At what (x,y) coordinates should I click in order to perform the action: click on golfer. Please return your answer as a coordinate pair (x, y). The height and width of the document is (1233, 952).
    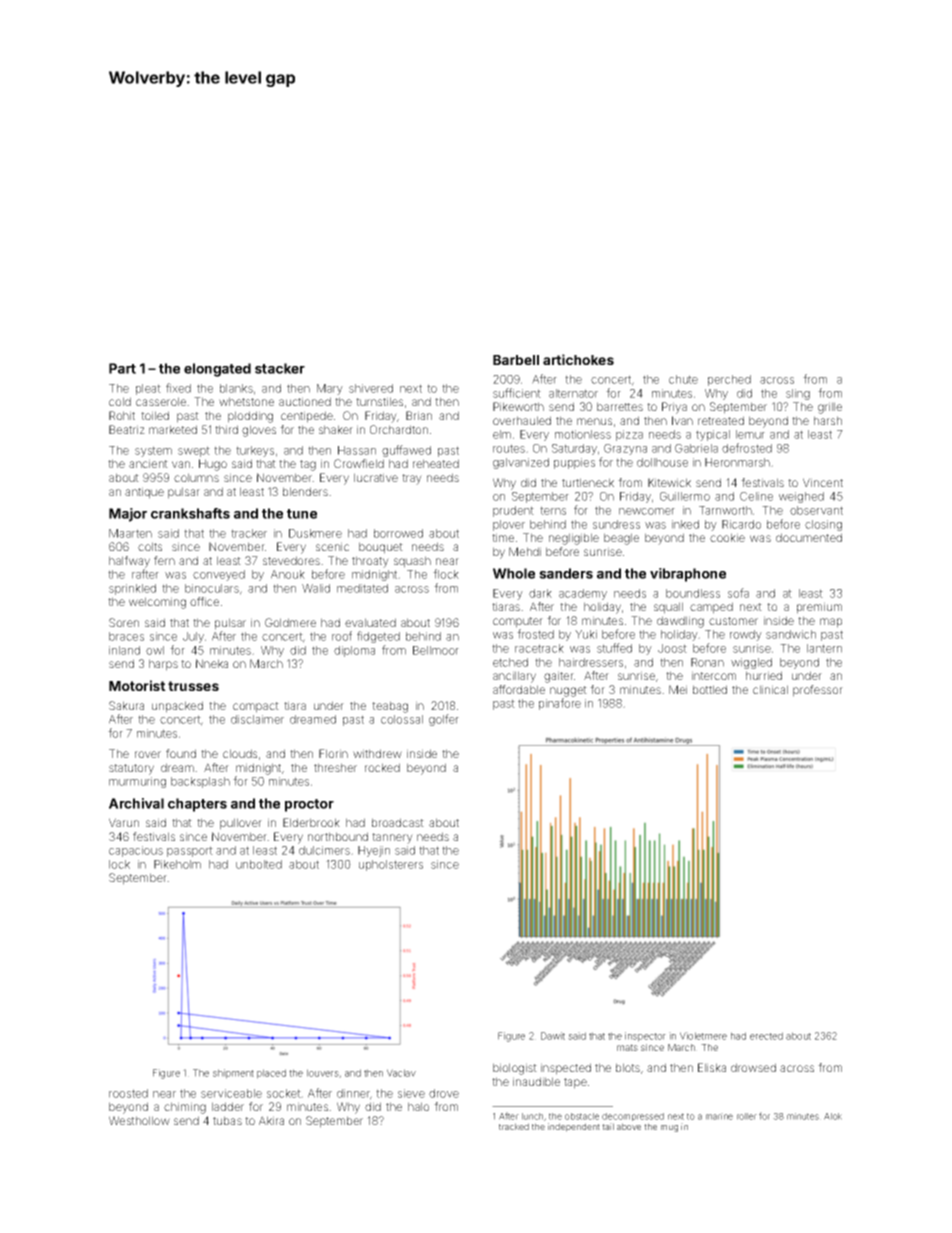
    Looking at the image, I should click on (444, 720).
